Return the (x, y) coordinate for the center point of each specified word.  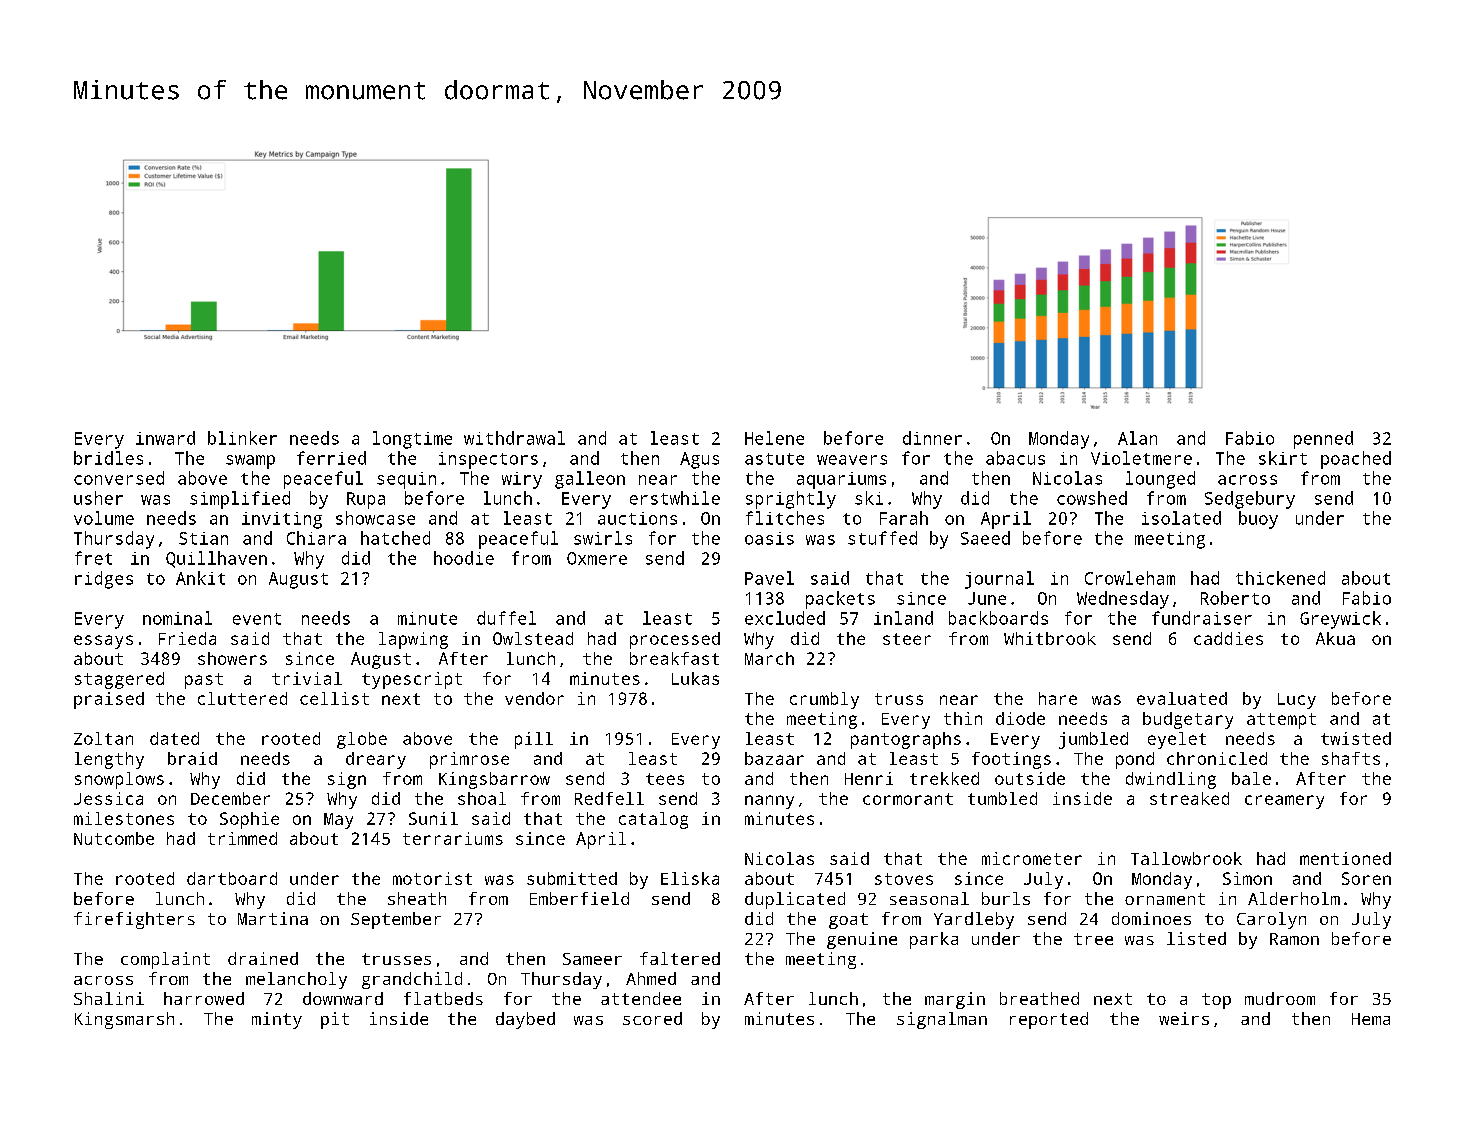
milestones (124, 818)
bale (1251, 778)
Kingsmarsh (124, 1020)
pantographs (906, 740)
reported (1049, 1020)
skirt (1283, 458)
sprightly (791, 500)
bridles (108, 458)
